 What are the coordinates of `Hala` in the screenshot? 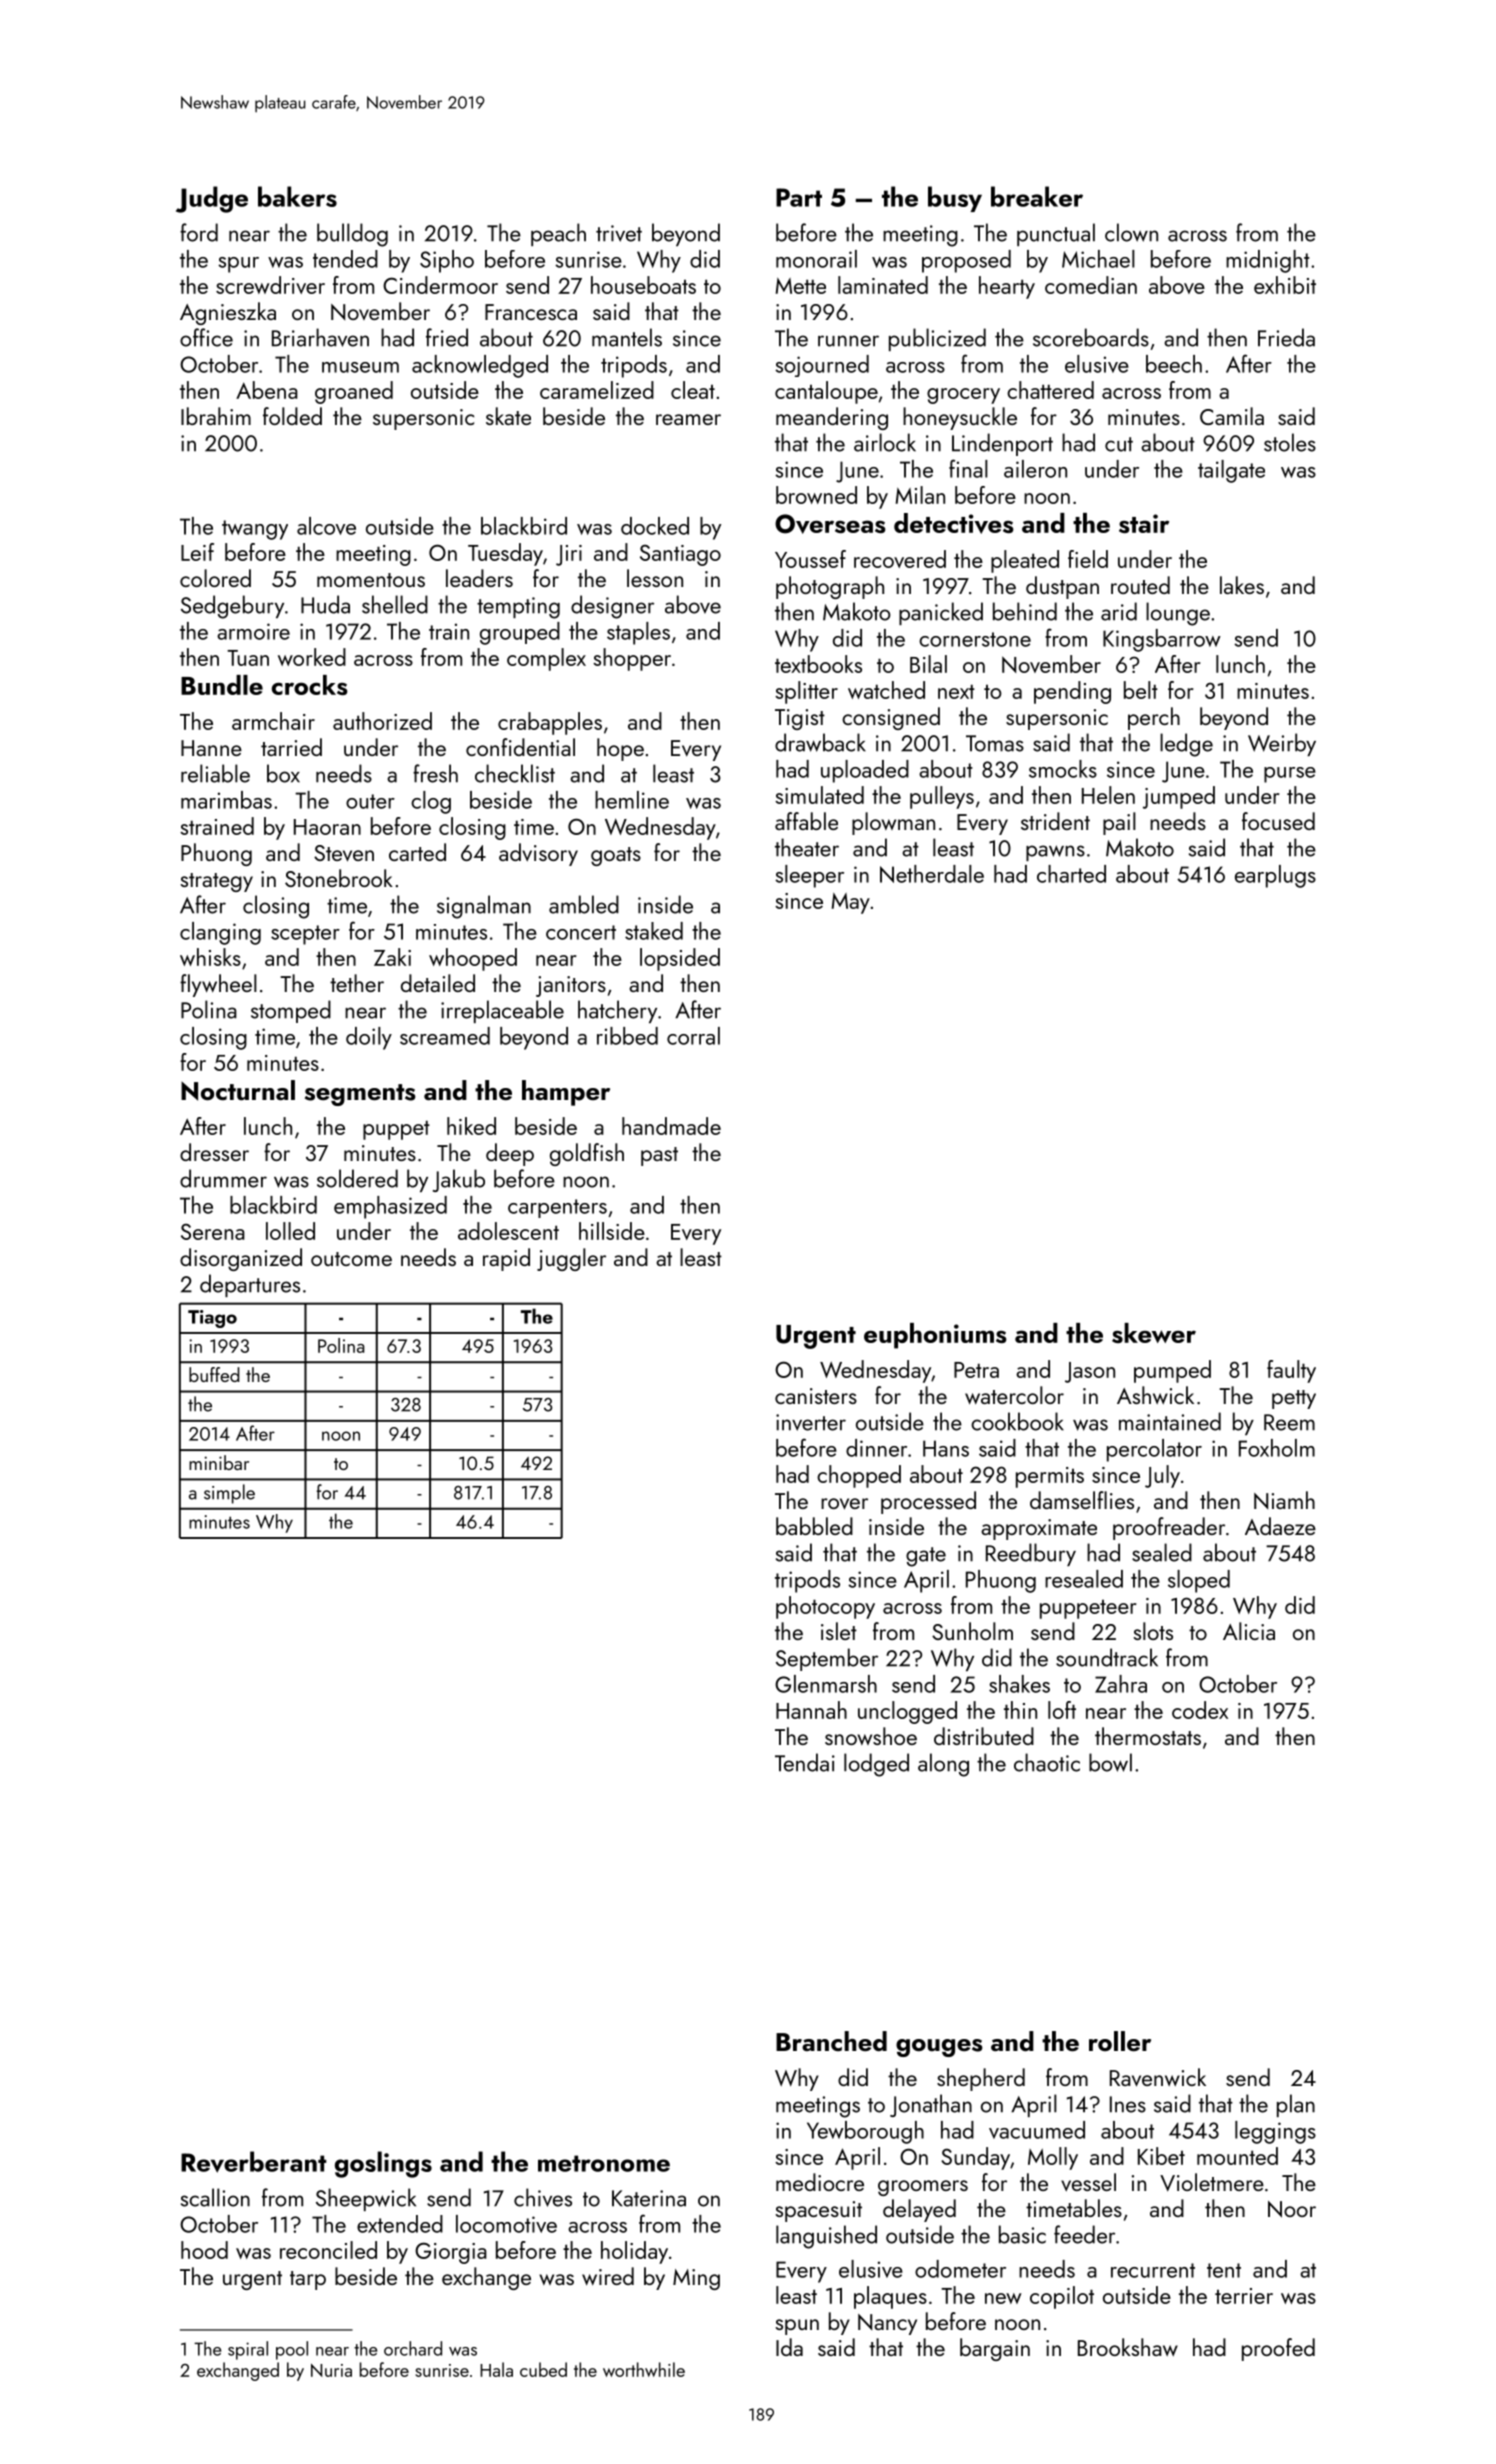 It's located at (496, 2369).
